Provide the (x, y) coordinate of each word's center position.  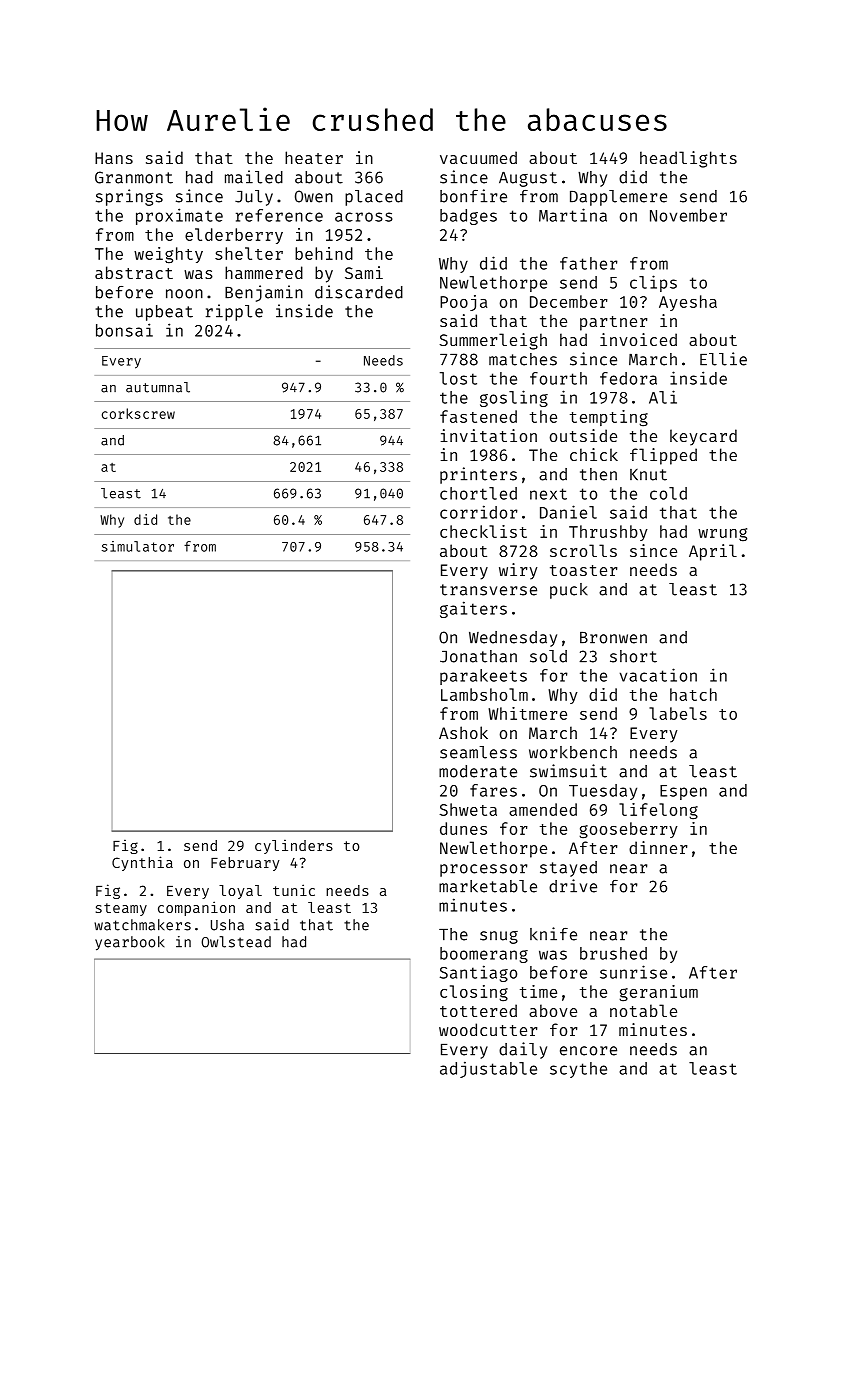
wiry (518, 571)
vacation (658, 675)
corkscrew (138, 413)
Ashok (463, 732)
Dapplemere (618, 198)
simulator (138, 546)
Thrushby (608, 533)
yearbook (130, 943)
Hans (114, 158)
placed (374, 198)
